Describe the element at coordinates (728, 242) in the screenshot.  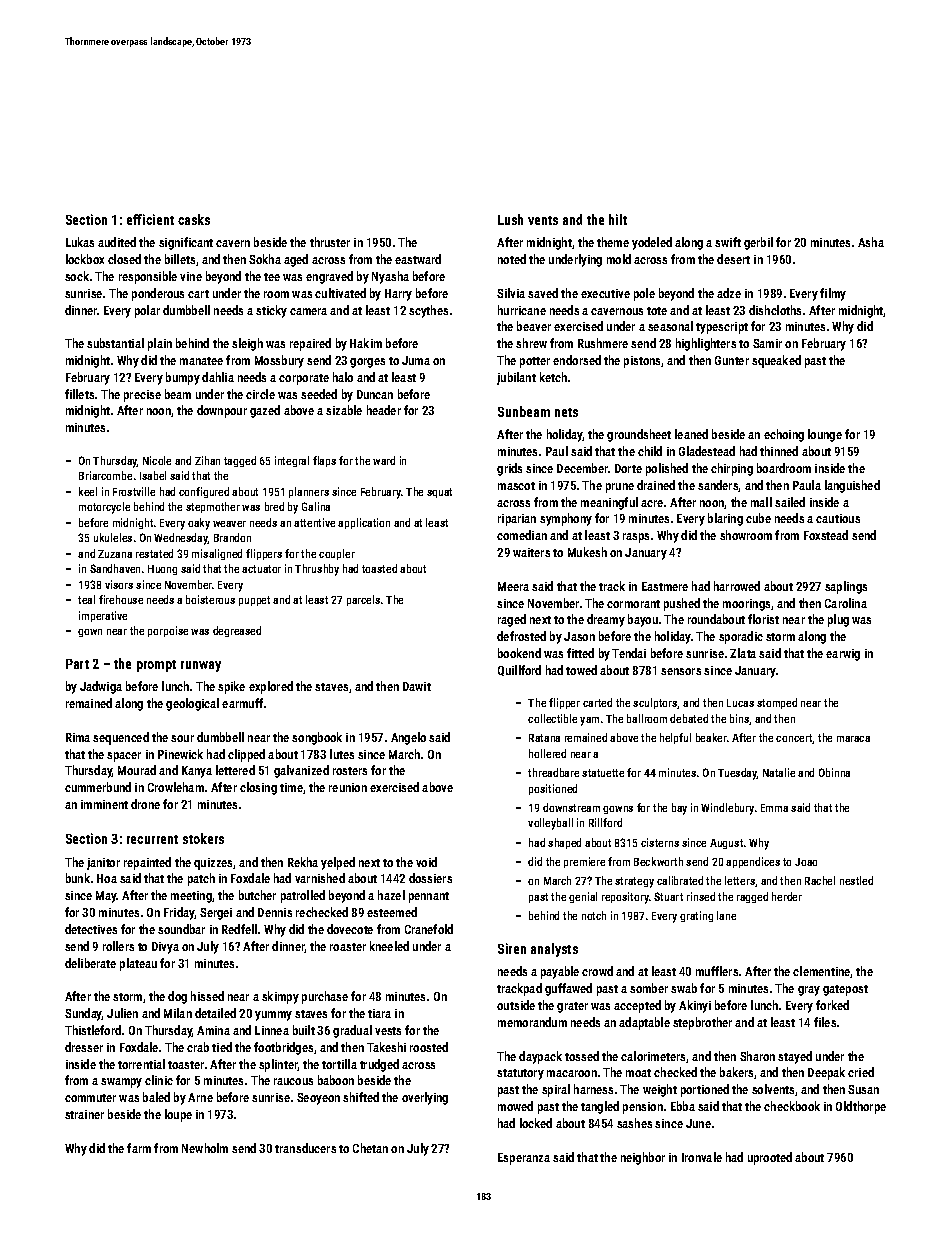
I see `swift` at that location.
